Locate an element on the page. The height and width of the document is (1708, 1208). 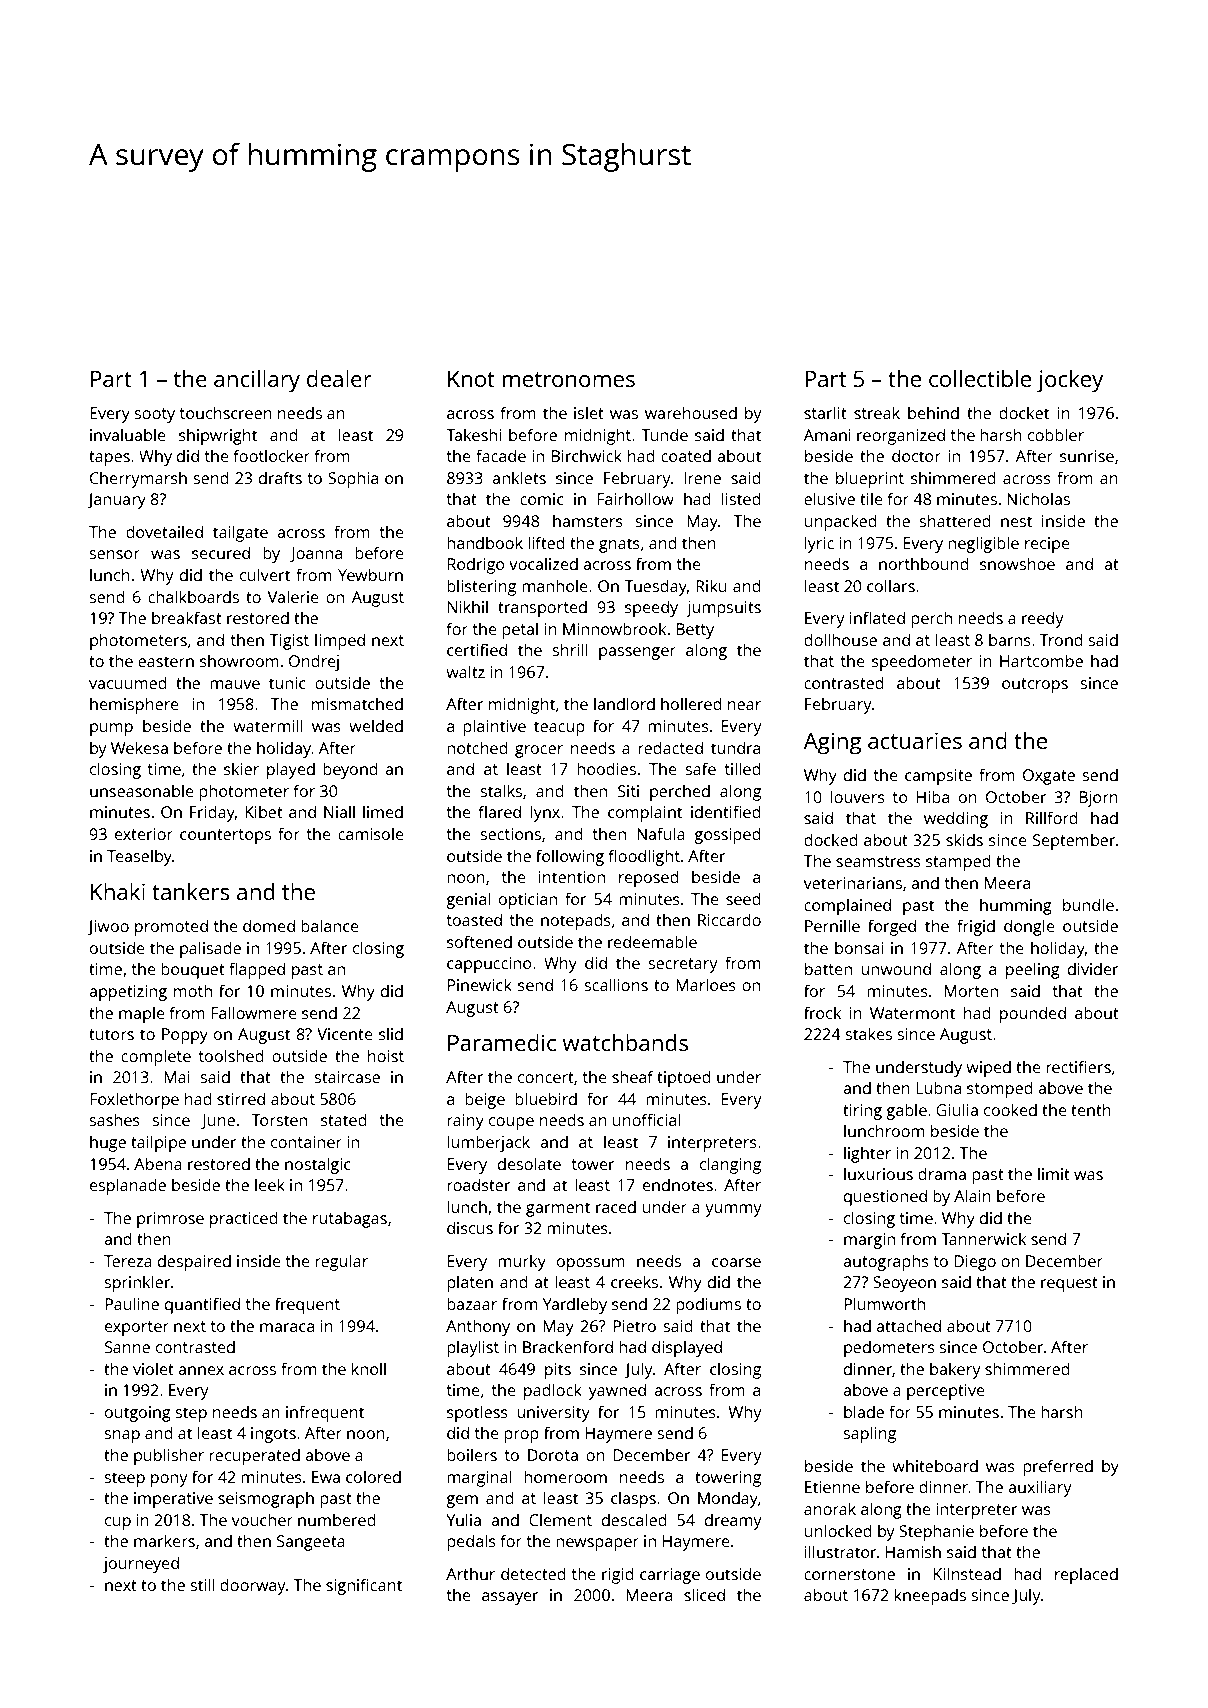
rutabagas is located at coordinates (350, 1219).
